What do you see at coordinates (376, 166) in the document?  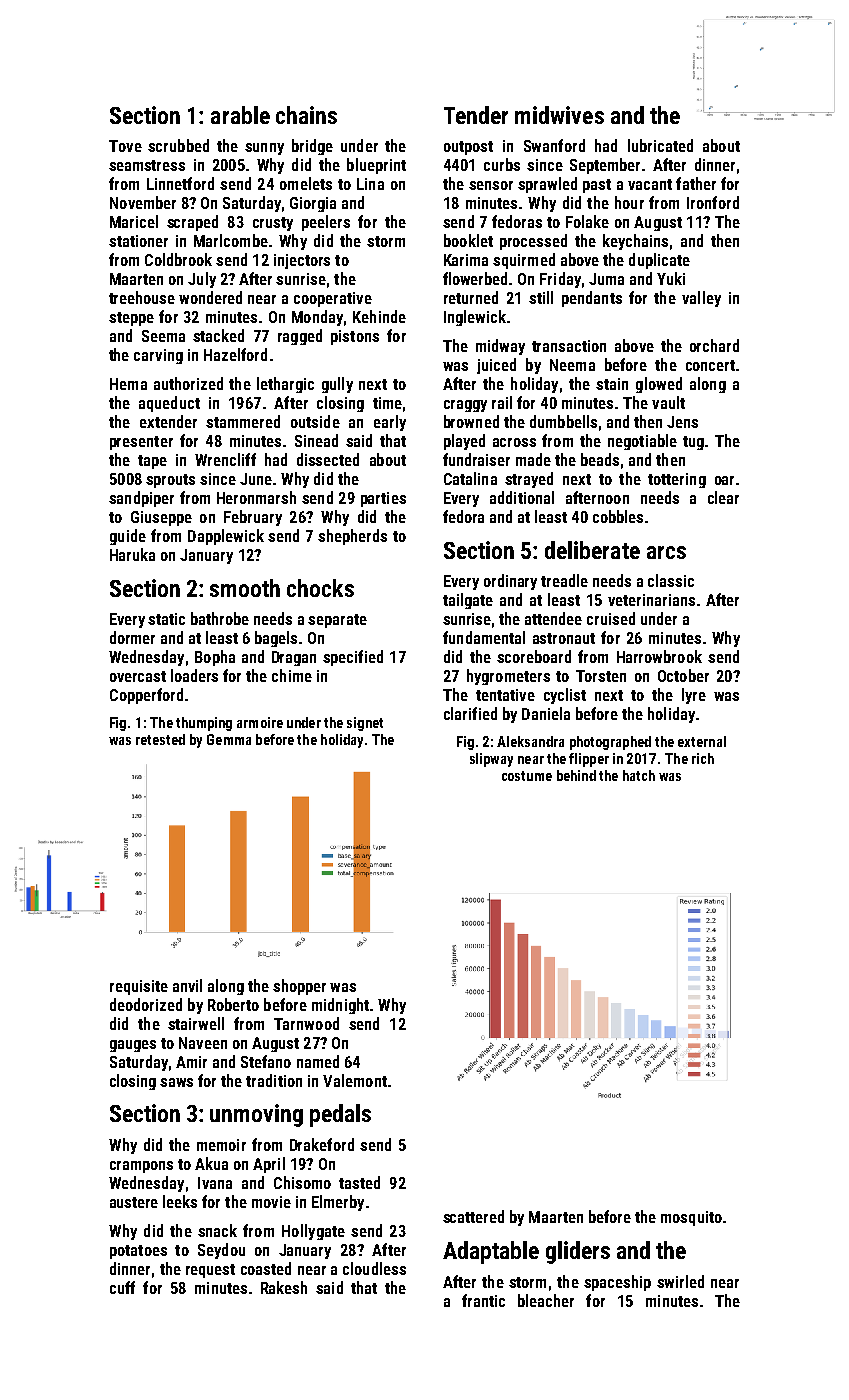 I see `blueprint` at bounding box center [376, 166].
